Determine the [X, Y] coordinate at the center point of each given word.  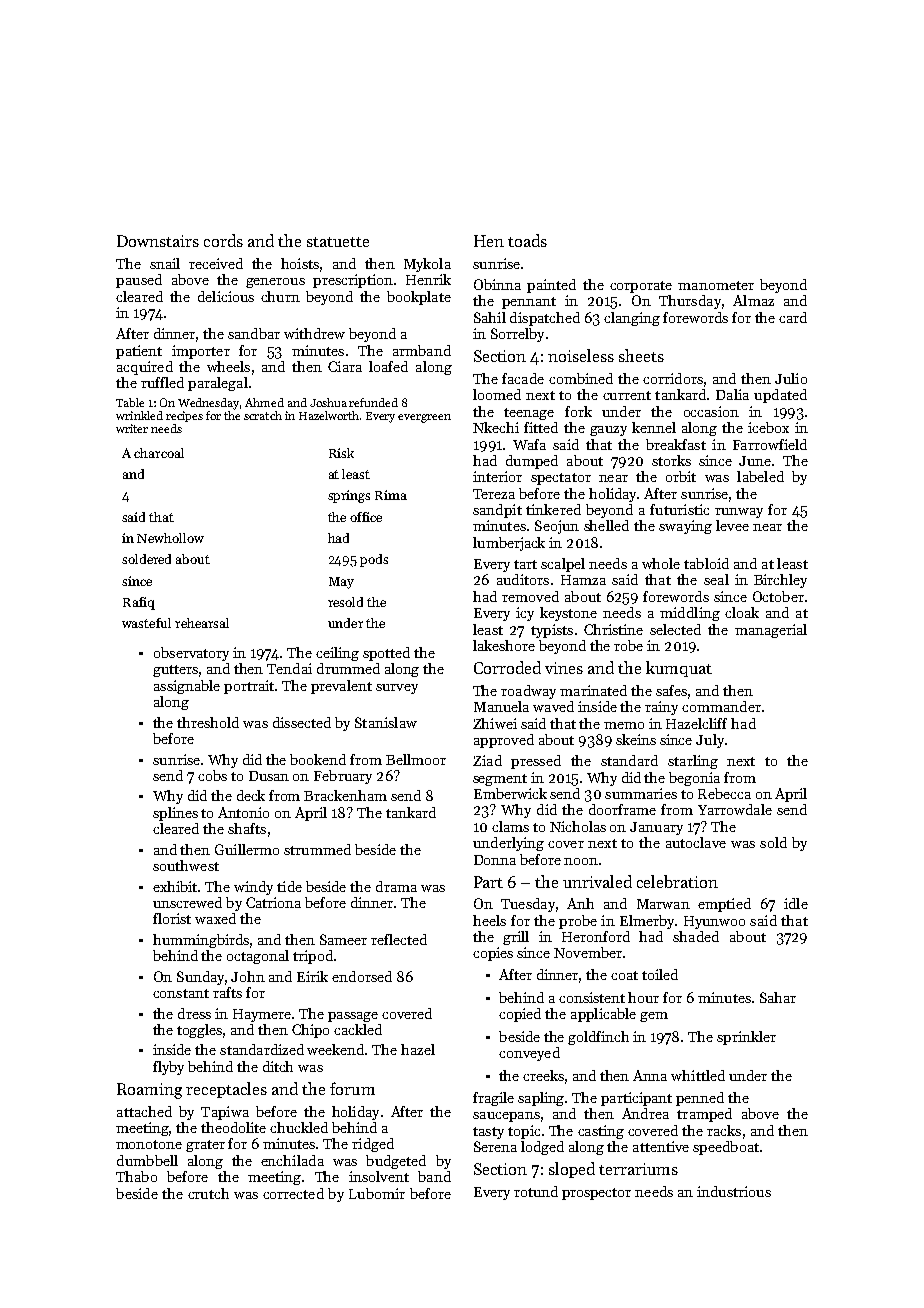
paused [139, 281]
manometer [716, 285]
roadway [528, 692]
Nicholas [578, 826]
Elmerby [647, 922]
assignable [187, 687]
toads [527, 240]
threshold [208, 722]
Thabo [136, 1176]
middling [690, 614]
